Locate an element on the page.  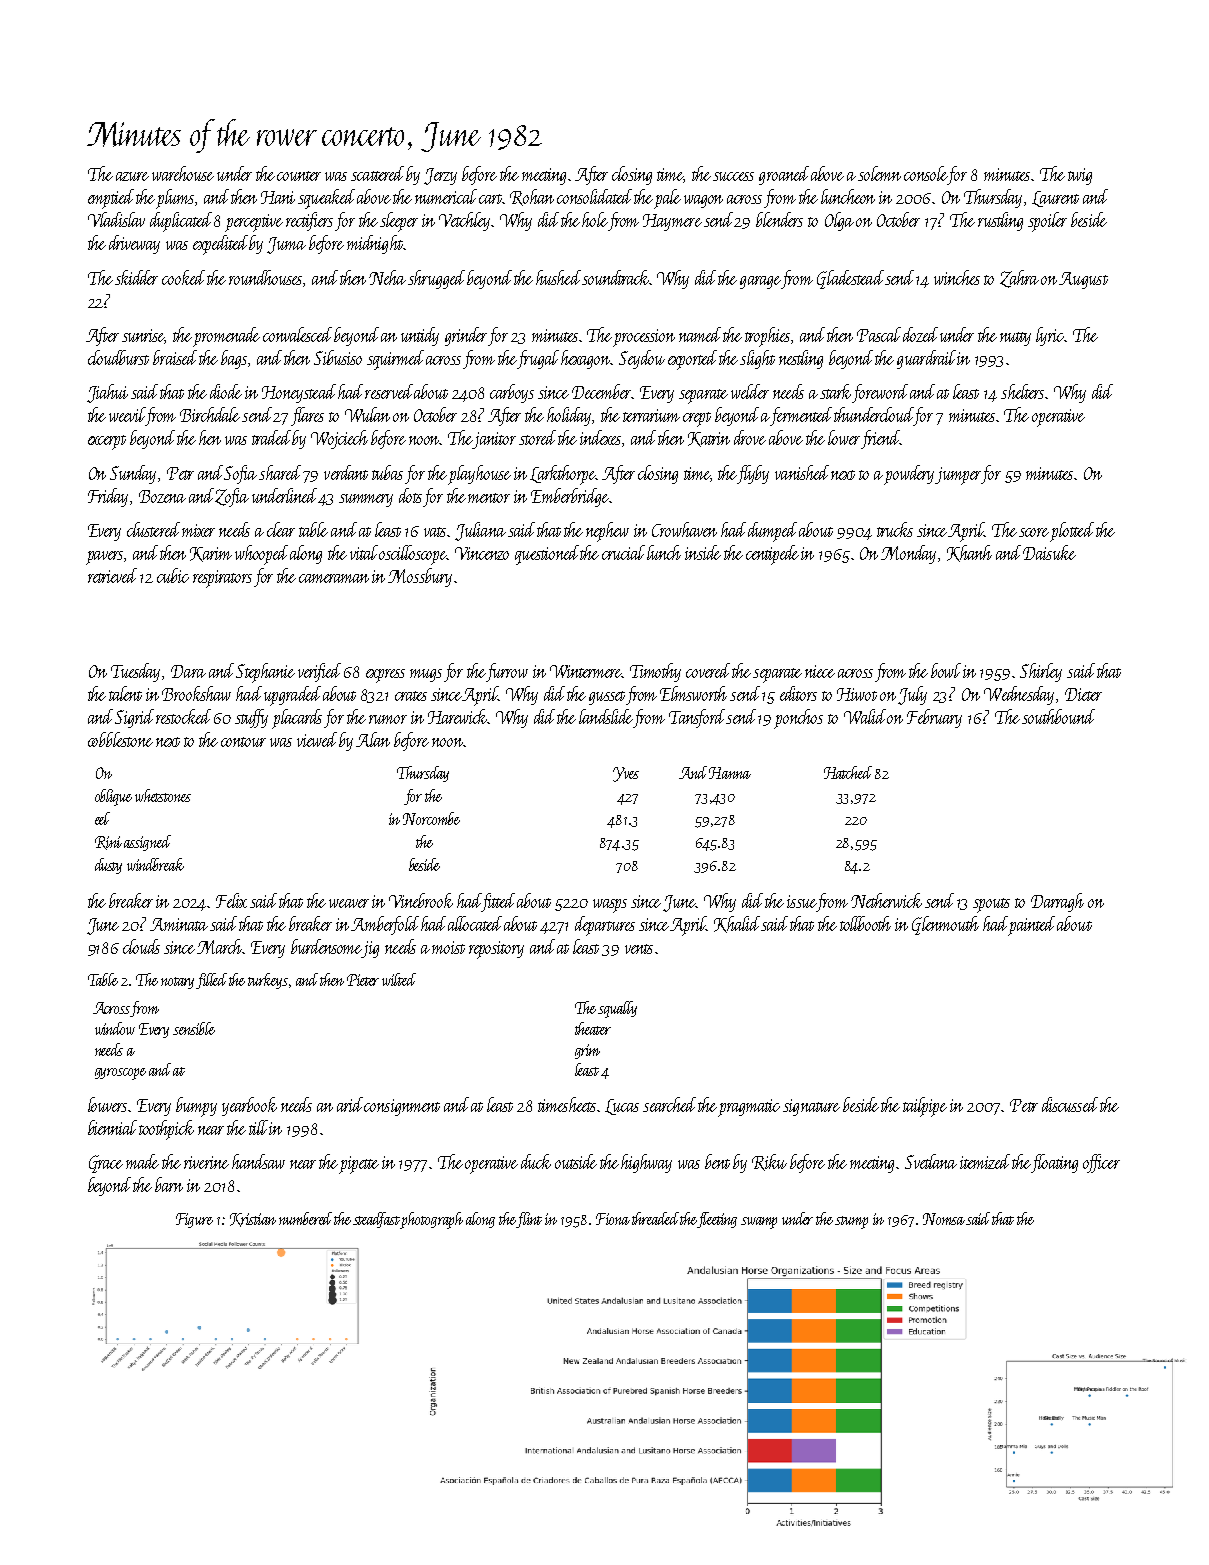
Shirley is located at coordinates (1041, 672).
